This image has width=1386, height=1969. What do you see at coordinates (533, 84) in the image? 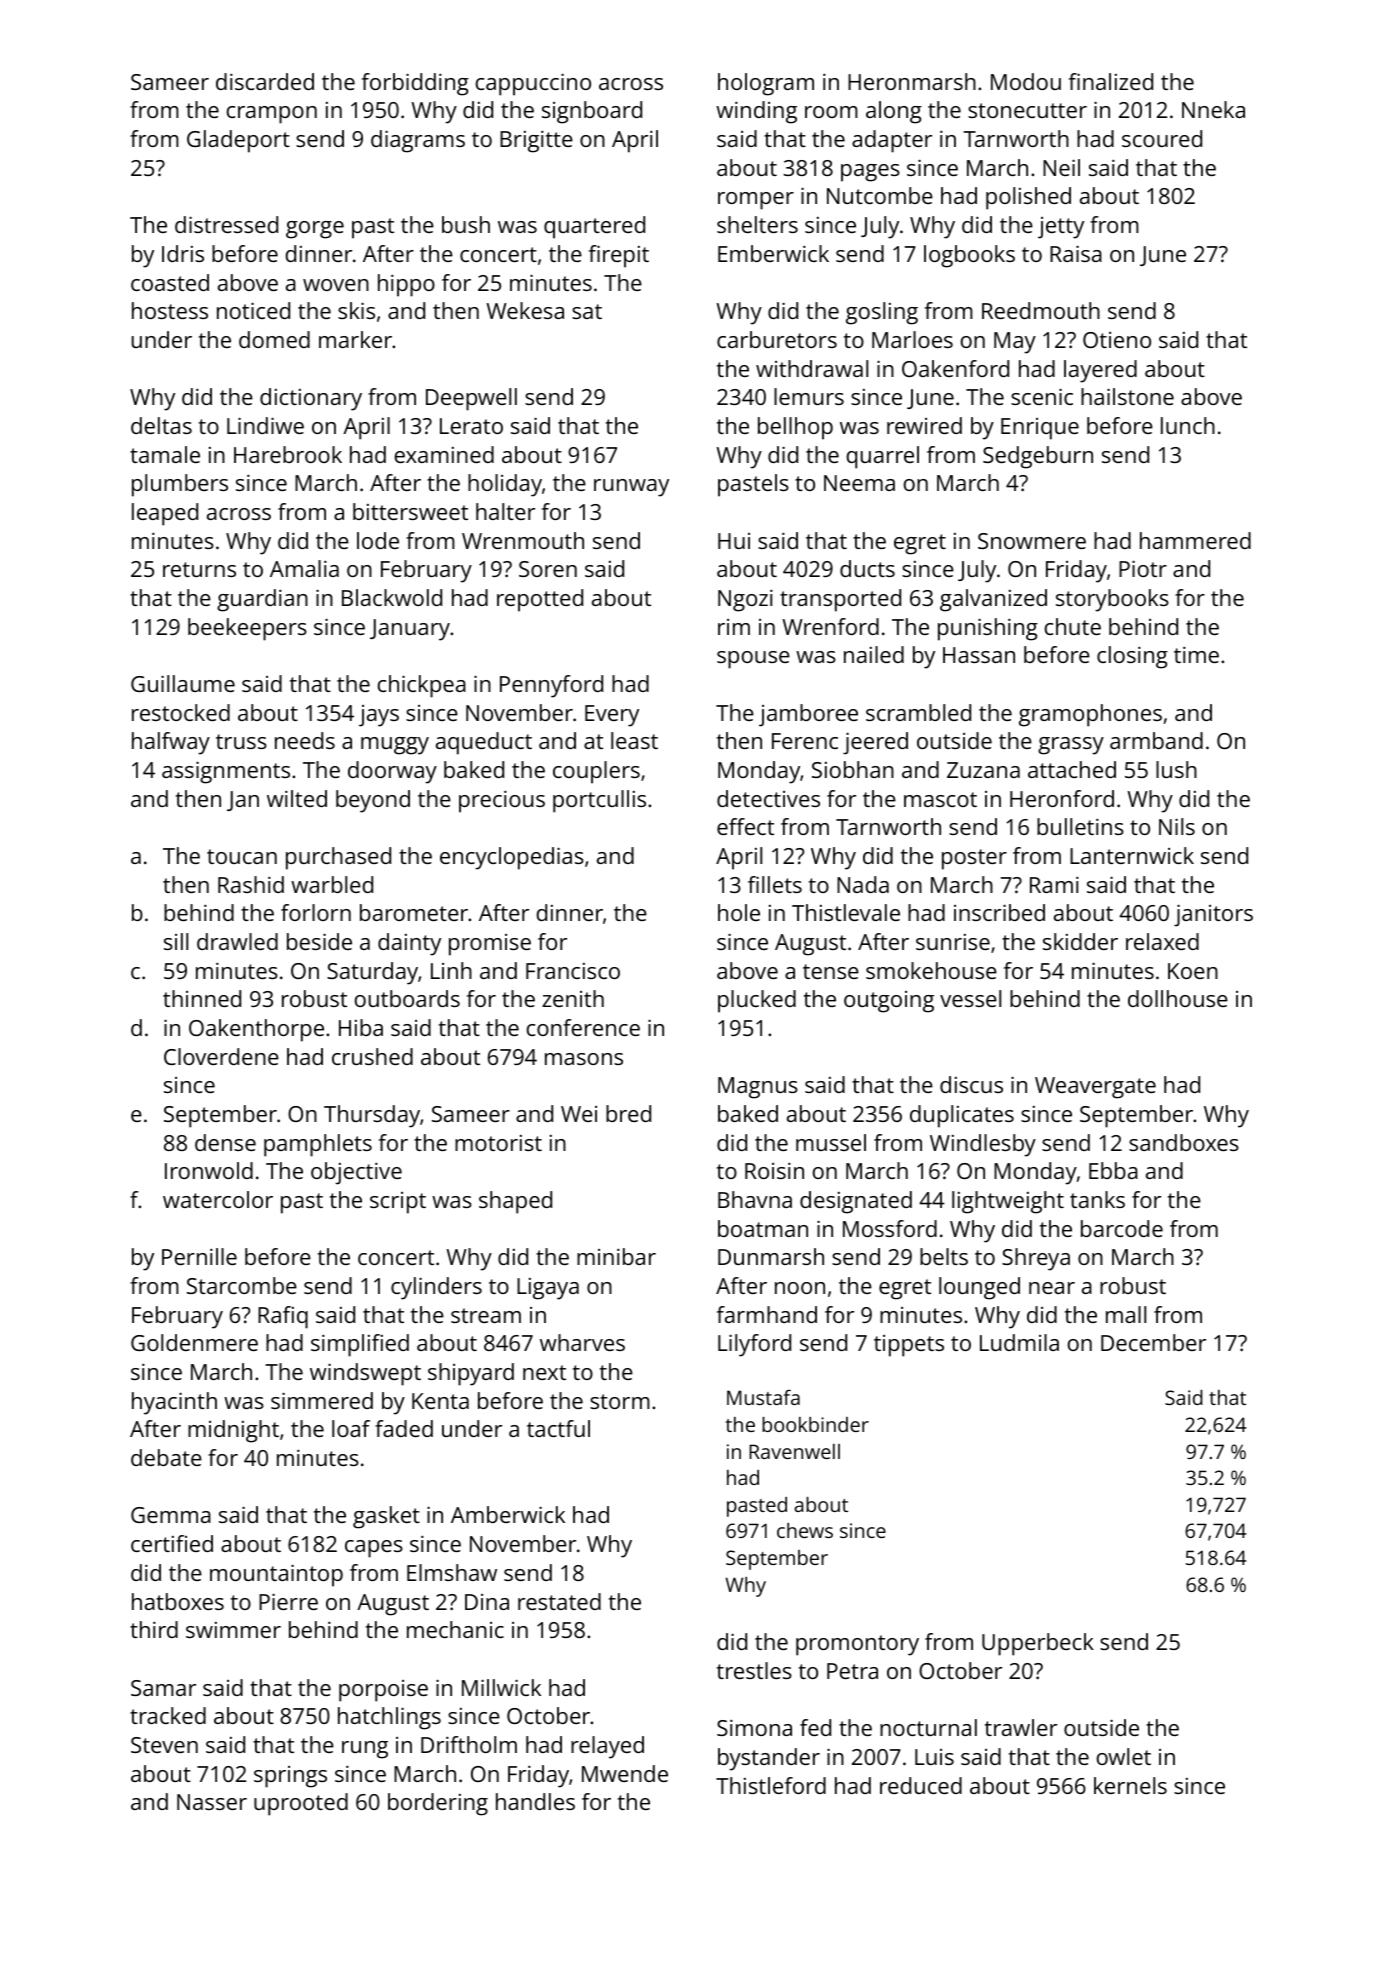
I see `cappuccino` at bounding box center [533, 84].
